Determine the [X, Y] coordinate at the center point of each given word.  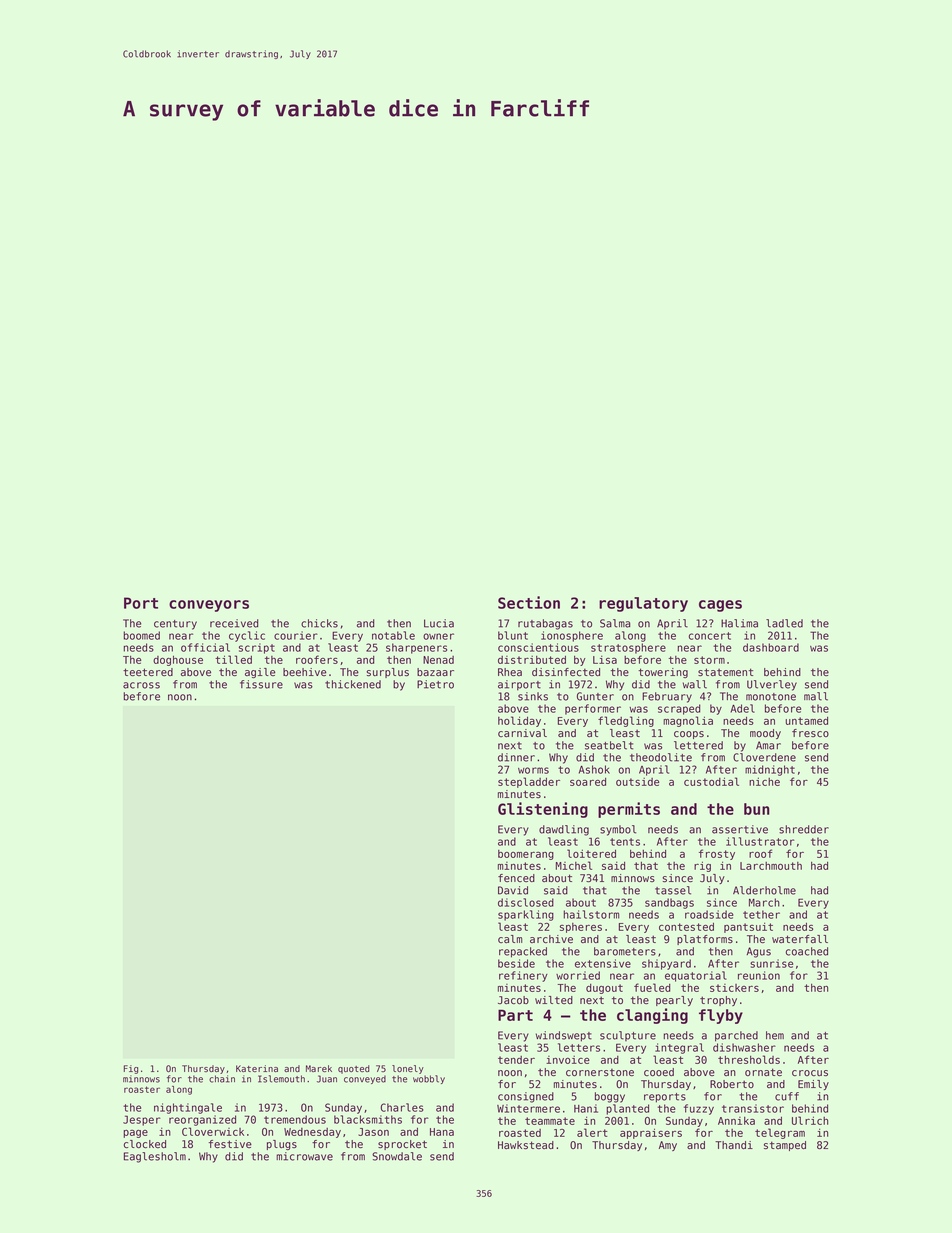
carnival [522, 733]
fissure [261, 684]
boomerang [526, 855]
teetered [148, 672]
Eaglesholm [155, 1157]
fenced [516, 878]
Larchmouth [771, 866]
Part [515, 1015]
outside [637, 782]
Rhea [510, 672]
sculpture [628, 1036]
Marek [319, 1069]
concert [710, 636]
